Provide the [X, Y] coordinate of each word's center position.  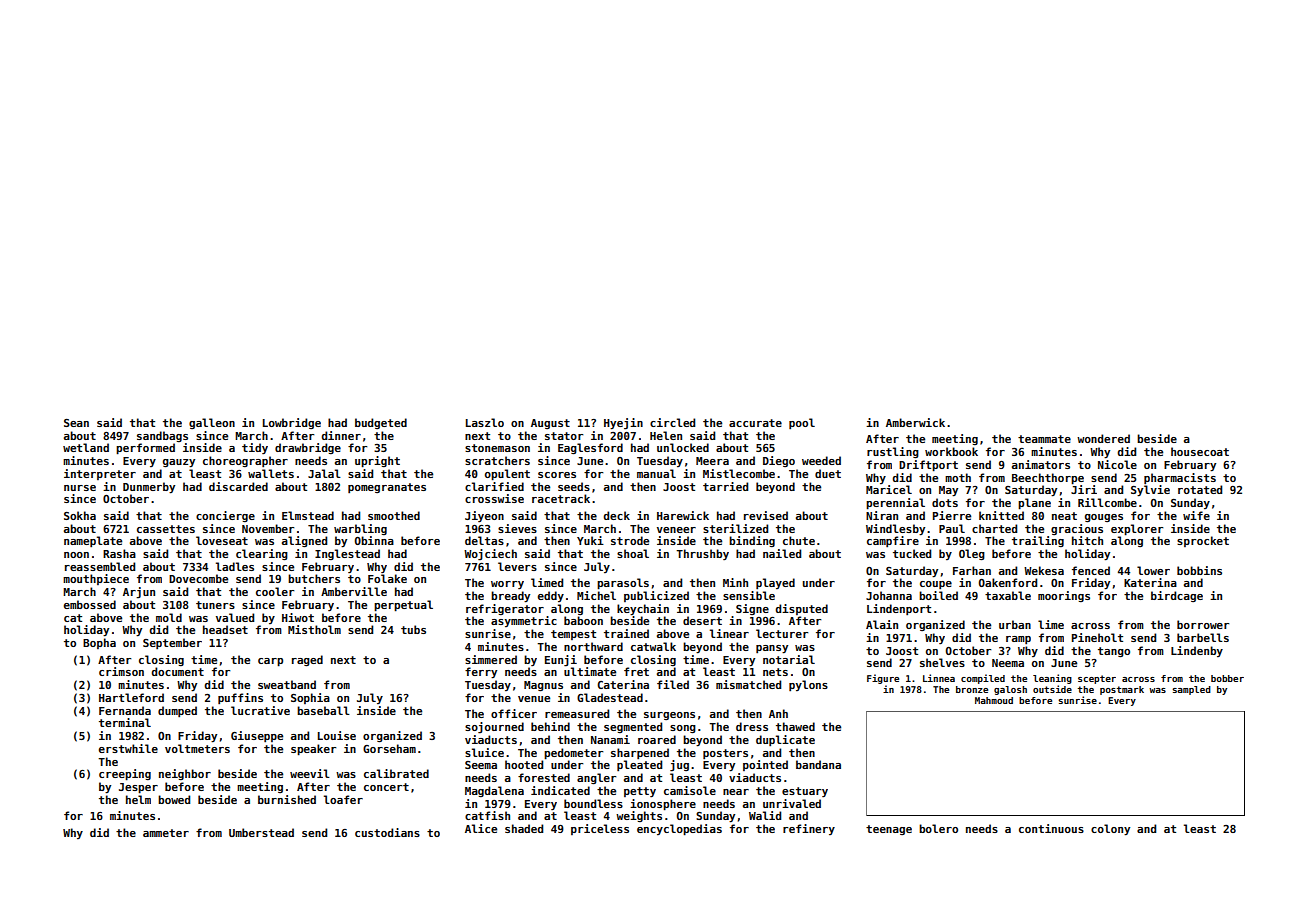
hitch [1087, 540]
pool [802, 423]
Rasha [119, 553]
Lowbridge [292, 423]
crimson [121, 671]
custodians [387, 832]
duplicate [785, 740]
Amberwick [915, 422]
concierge [225, 516]
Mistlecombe [739, 473]
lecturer [782, 633]
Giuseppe [257, 736]
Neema [1008, 663]
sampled [1191, 690]
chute [799, 540]
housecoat [1200, 451]
